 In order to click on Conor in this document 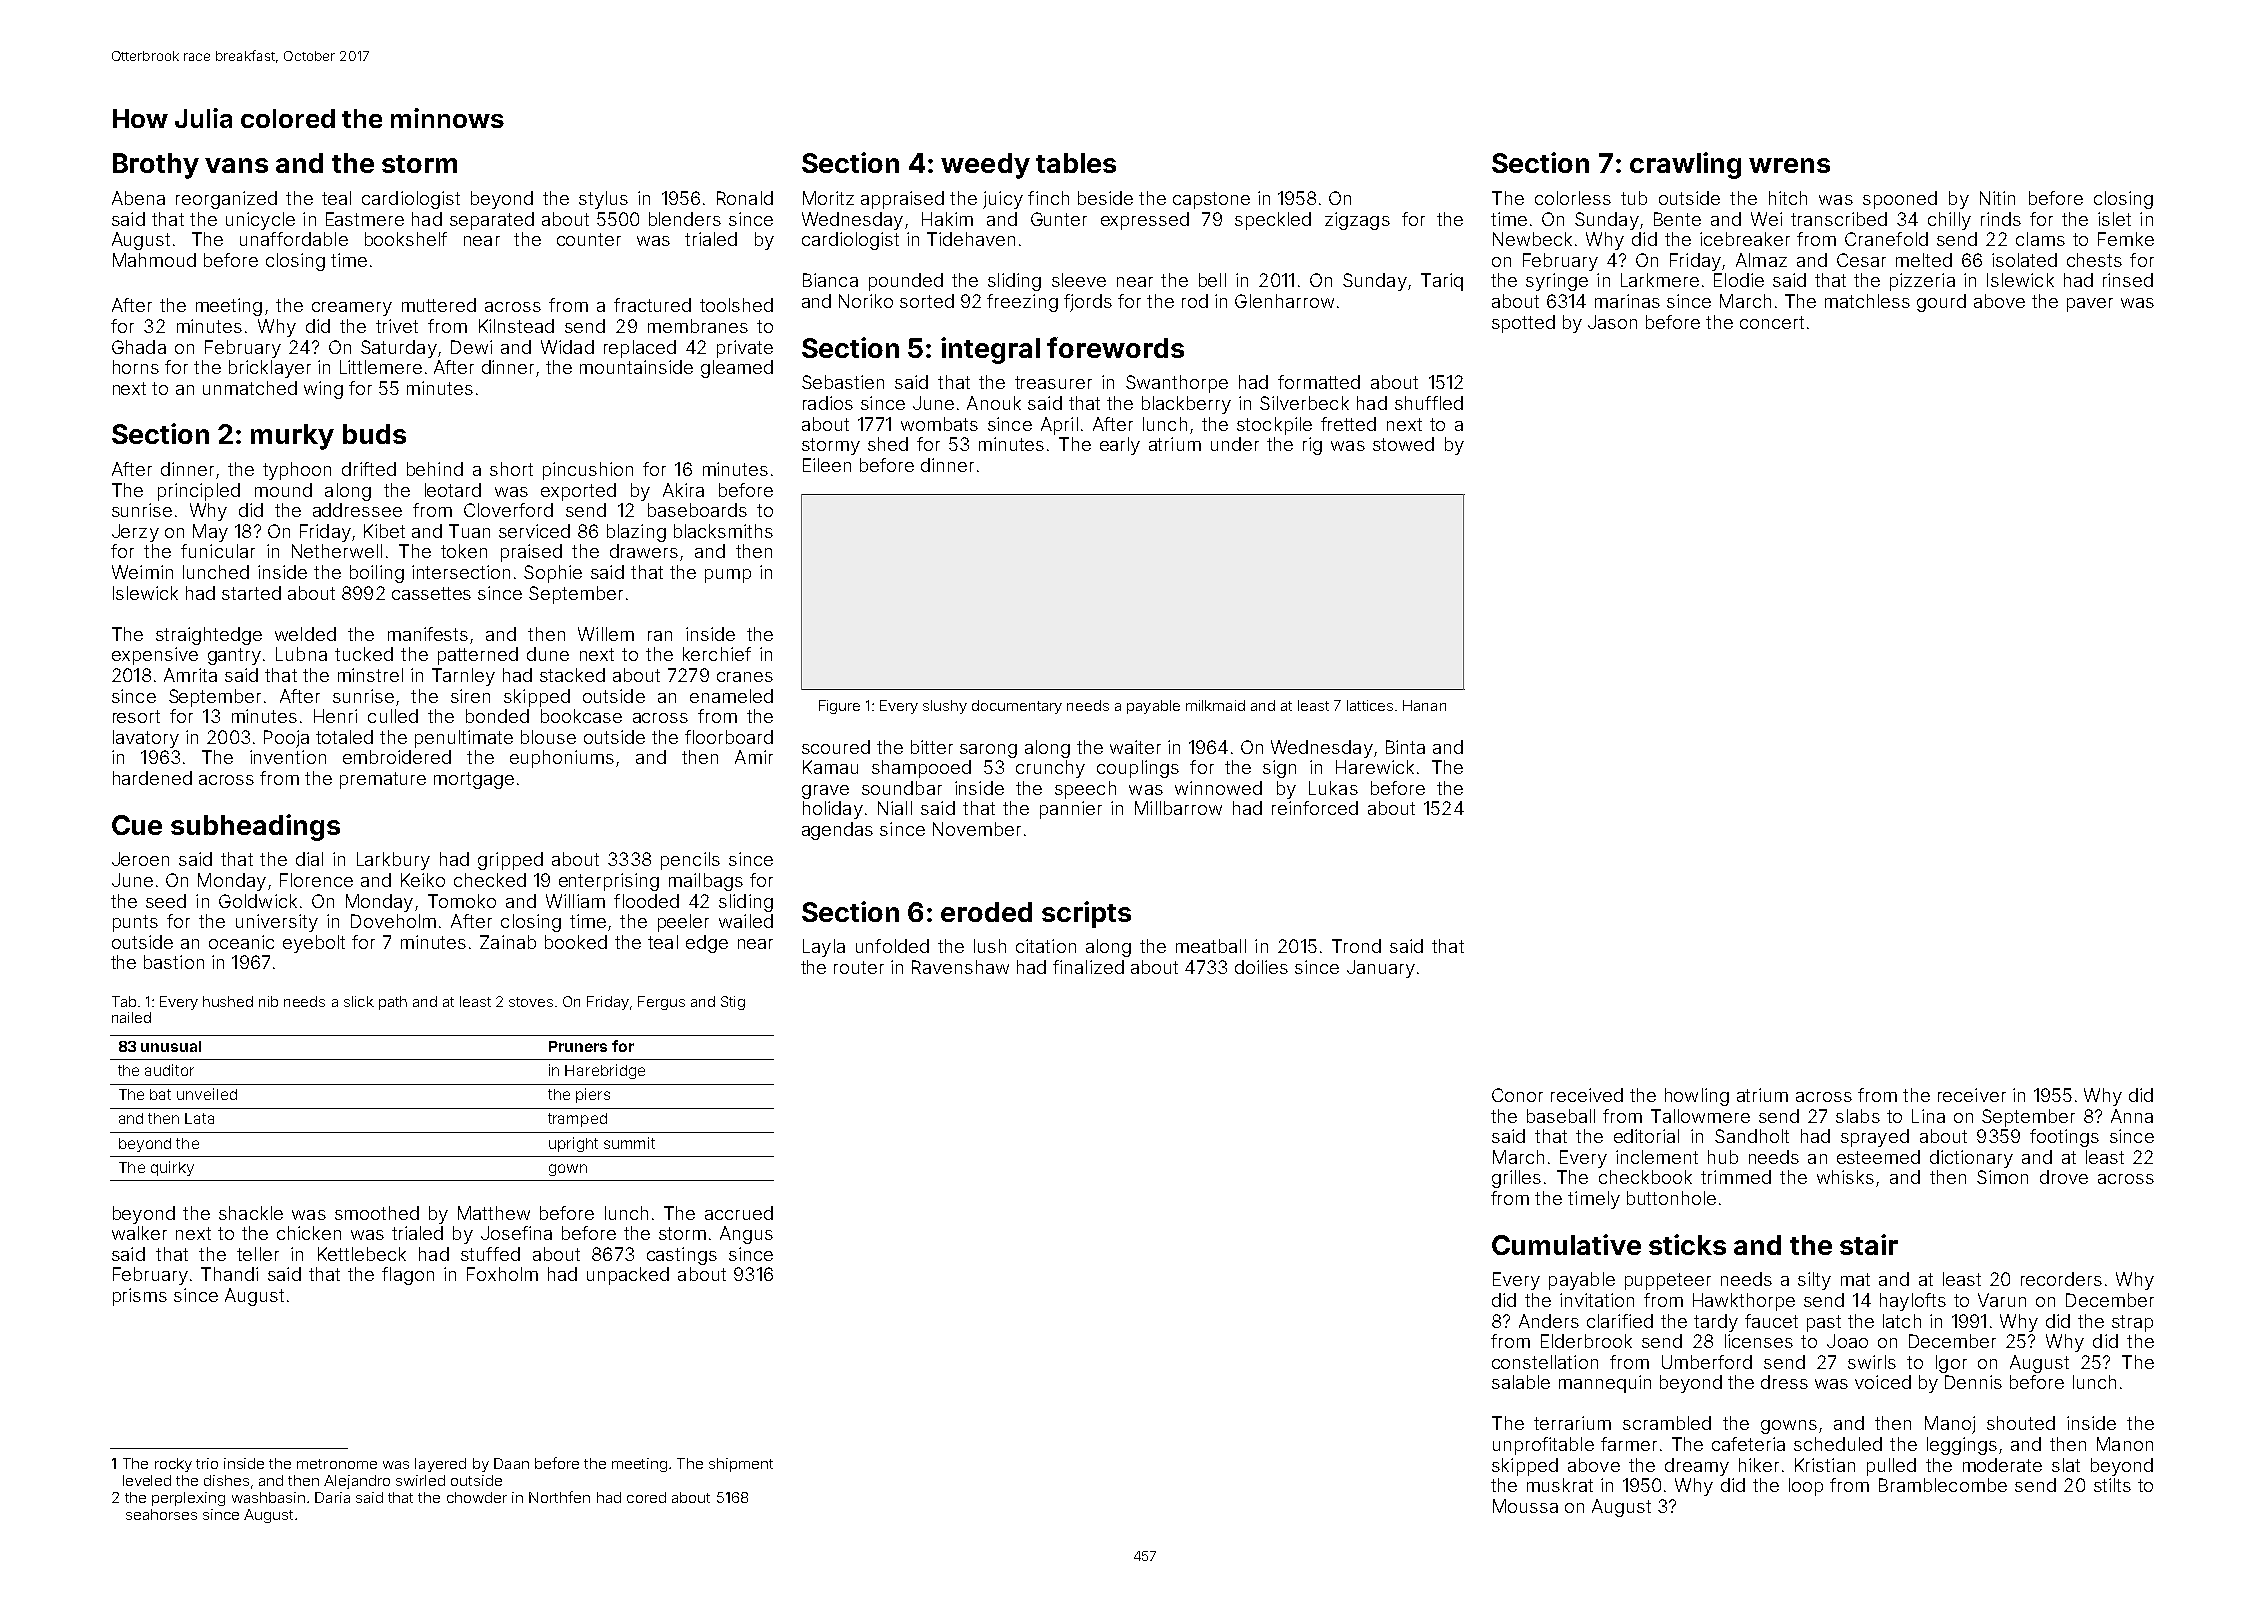, I will do `click(1517, 1095)`.
